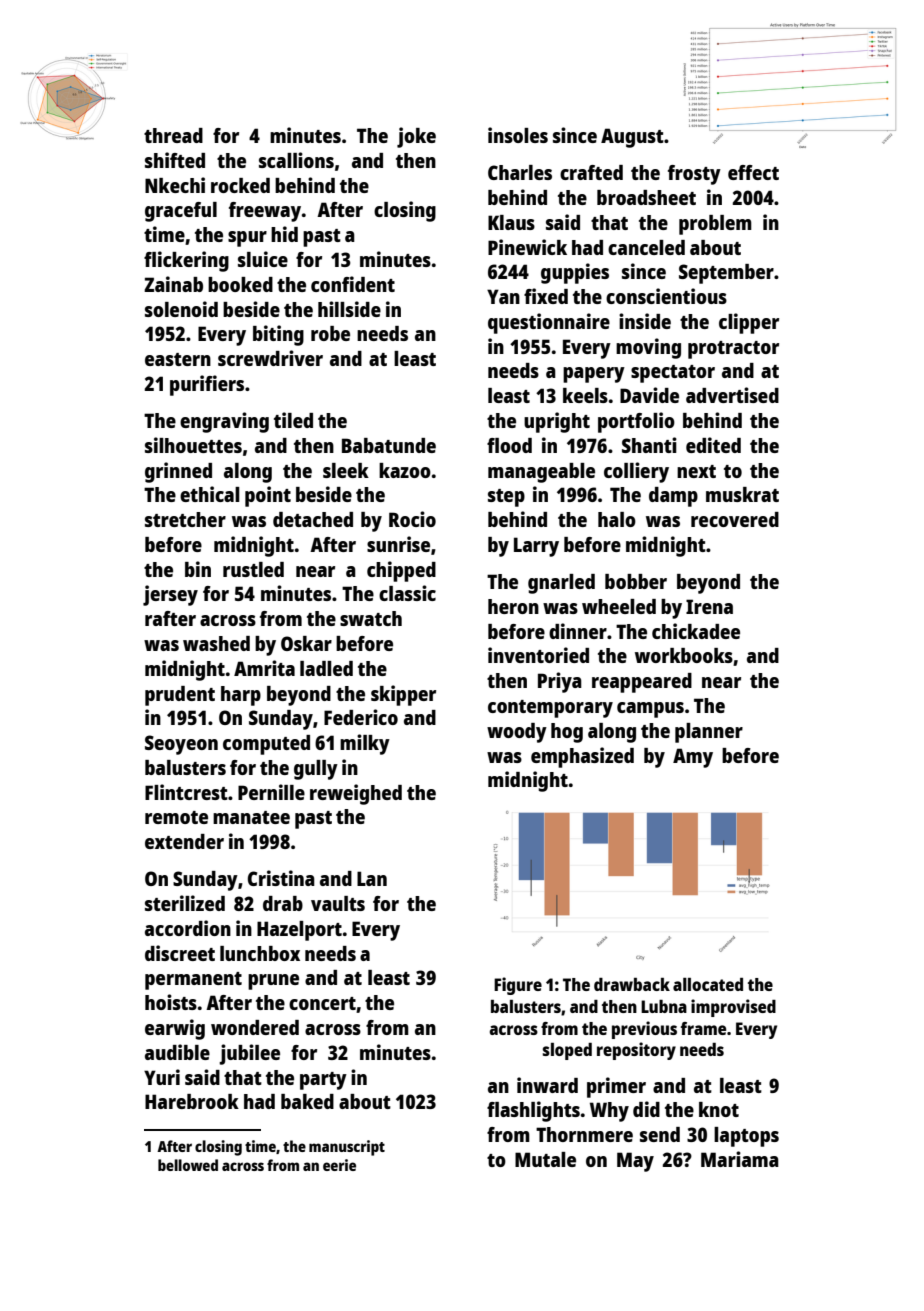  Describe the element at coordinates (170, 595) in the page. I see `jersey` at that location.
